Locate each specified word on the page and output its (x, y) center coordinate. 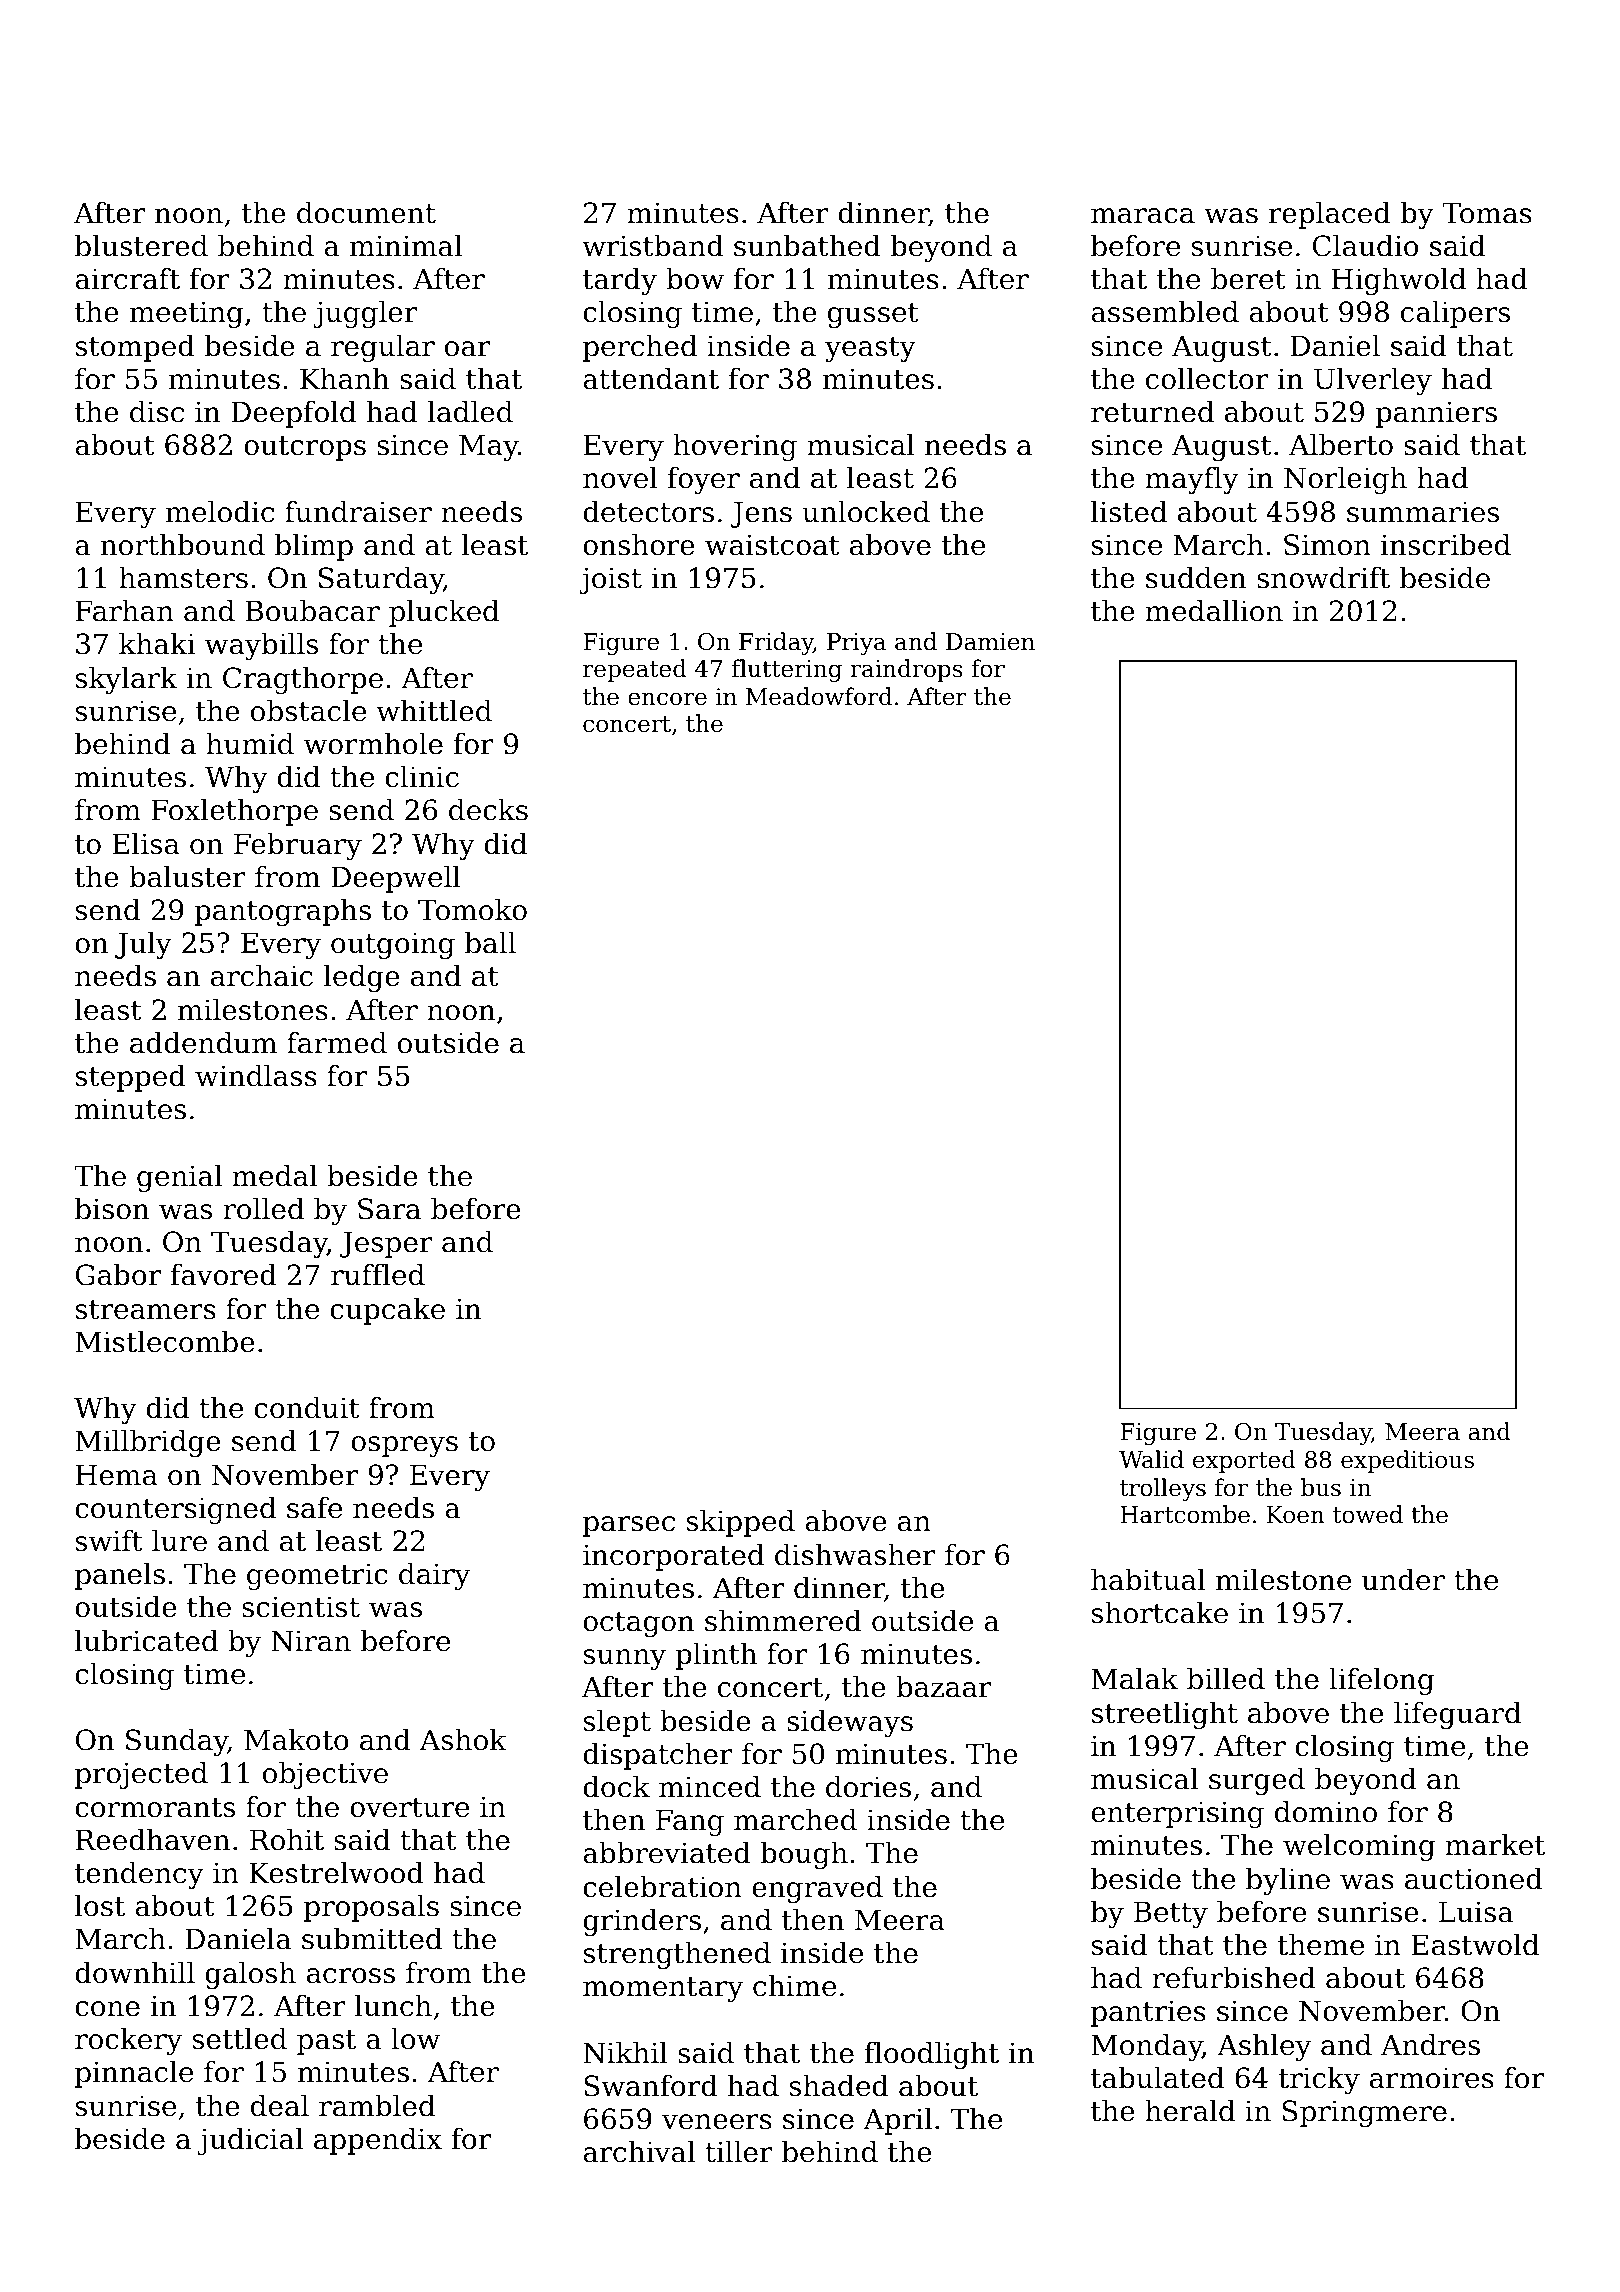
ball (490, 943)
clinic (422, 777)
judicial (250, 2141)
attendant (651, 379)
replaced (1330, 215)
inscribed (1446, 545)
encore (667, 699)
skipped (741, 1523)
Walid (1151, 1459)
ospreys (404, 1446)
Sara (389, 1209)
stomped (135, 348)
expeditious (1407, 1461)
